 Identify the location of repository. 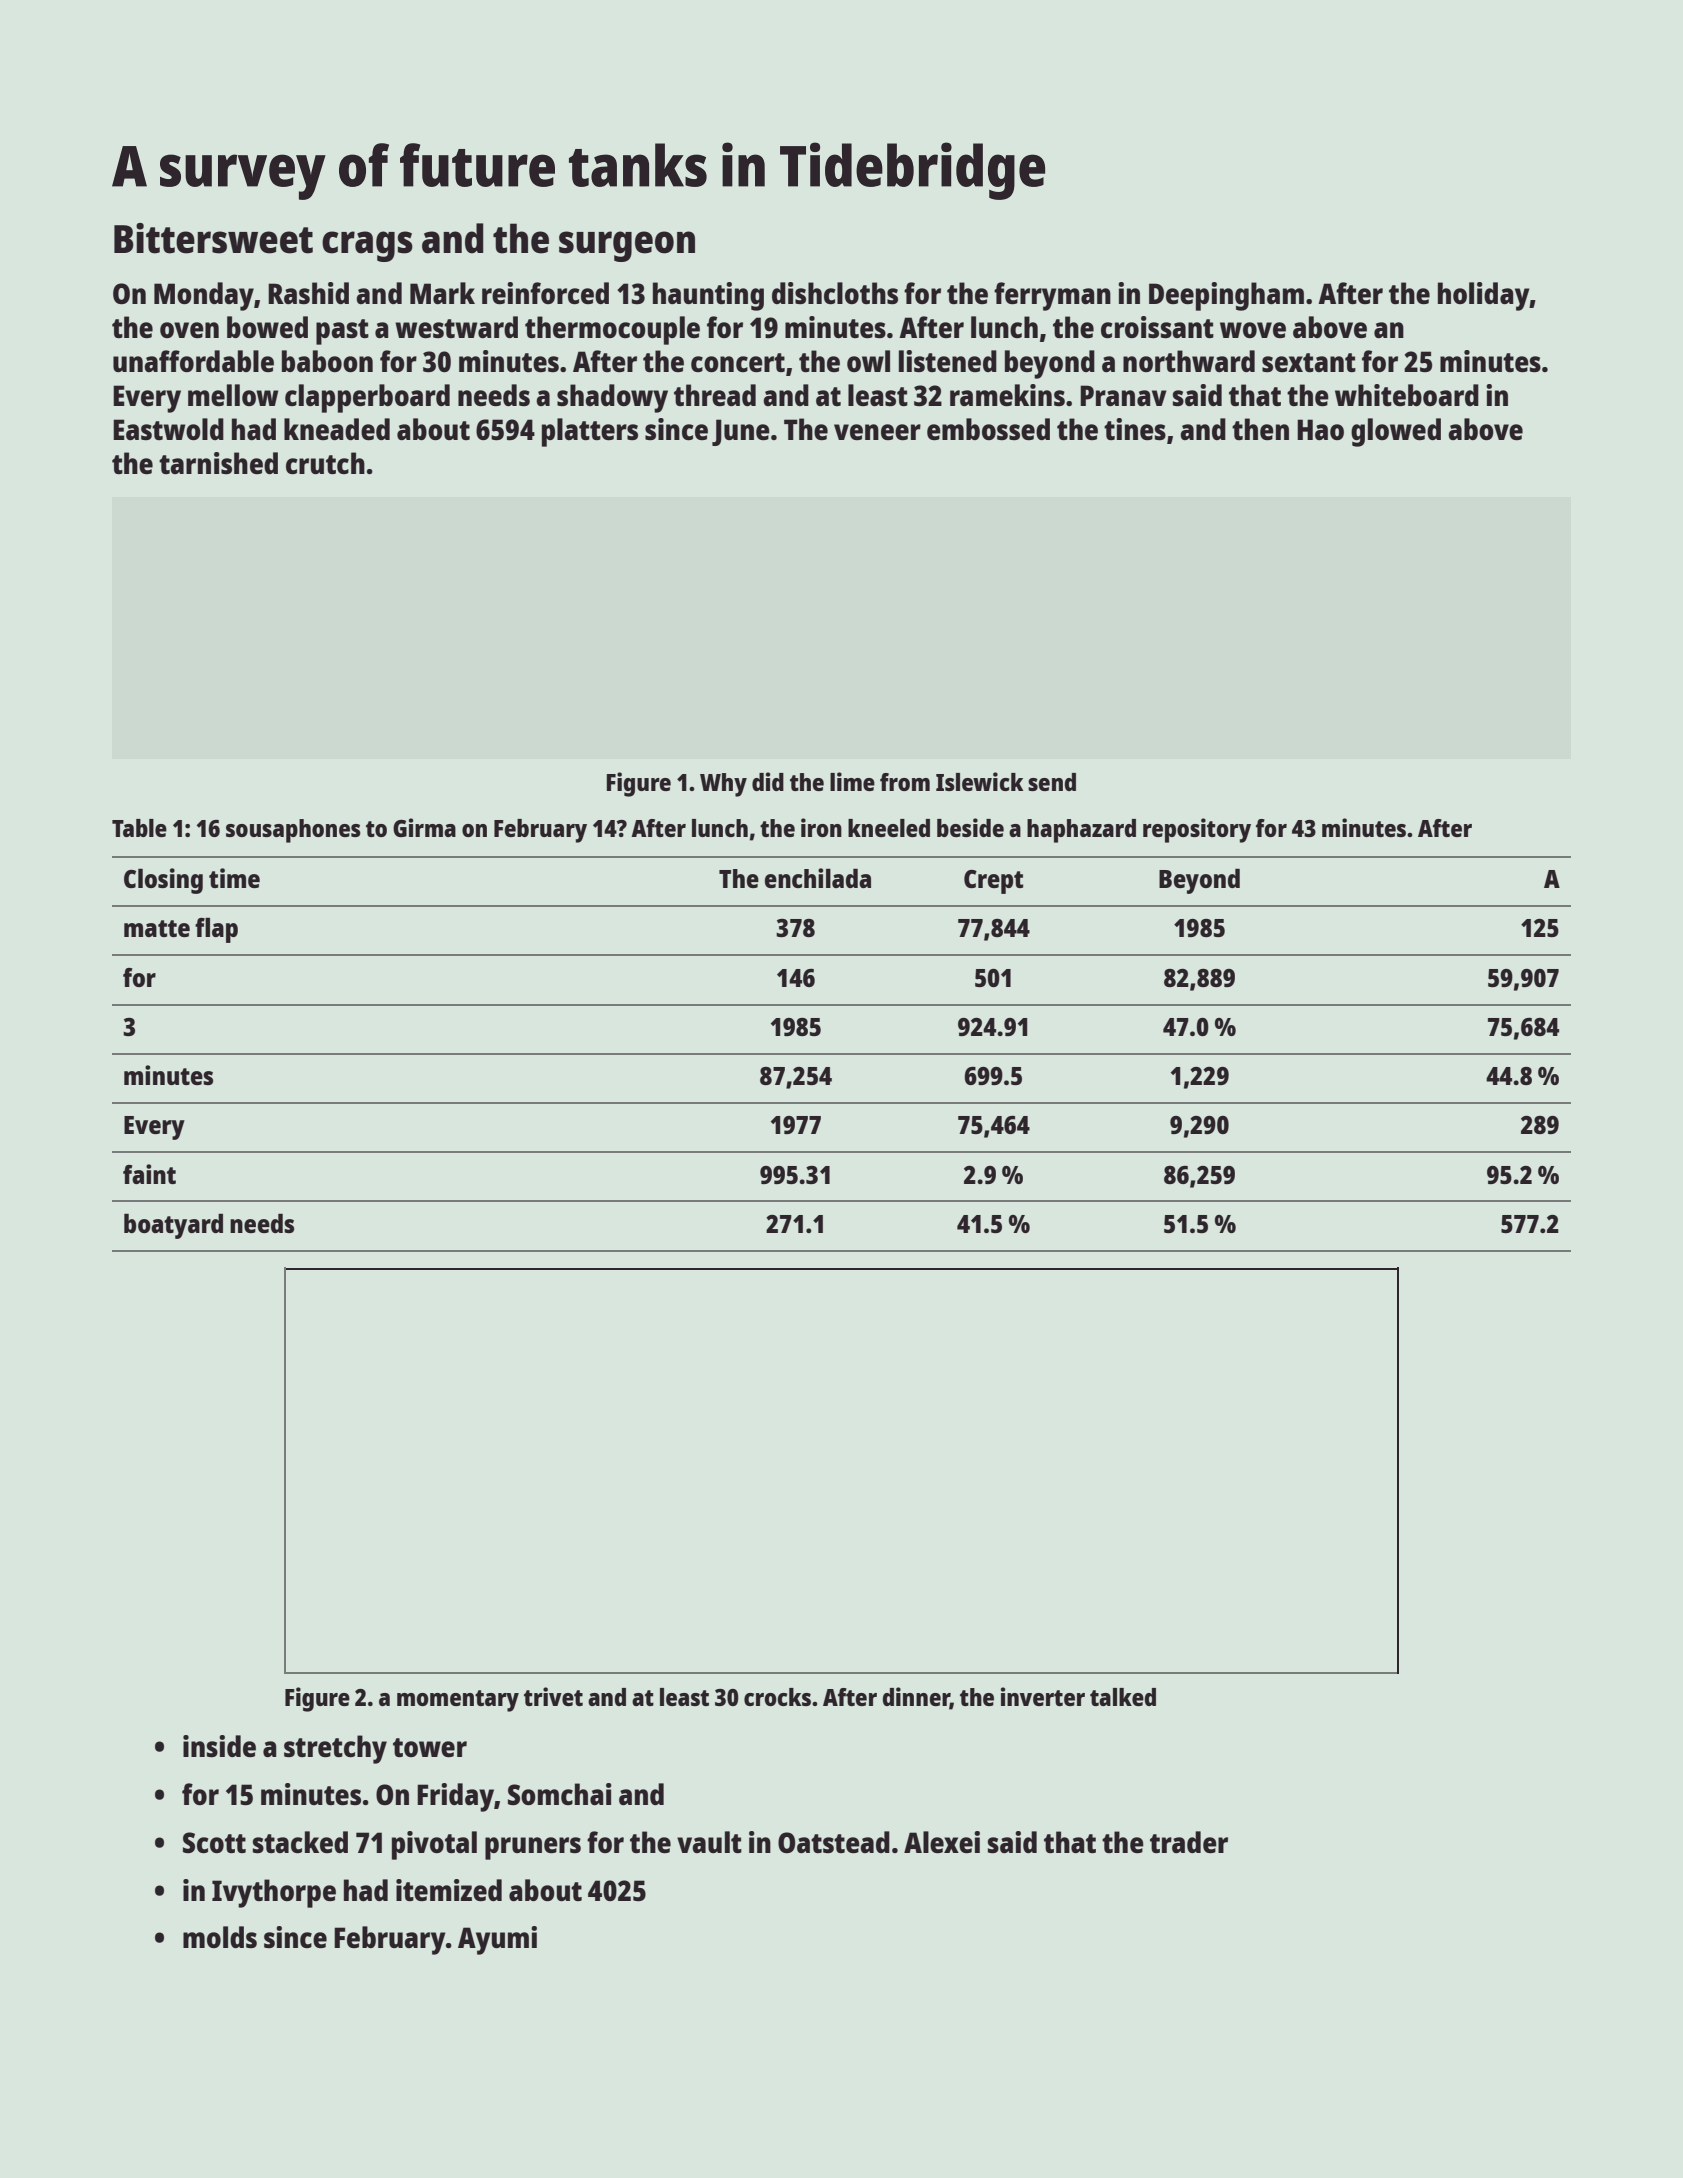
(1197, 830).
